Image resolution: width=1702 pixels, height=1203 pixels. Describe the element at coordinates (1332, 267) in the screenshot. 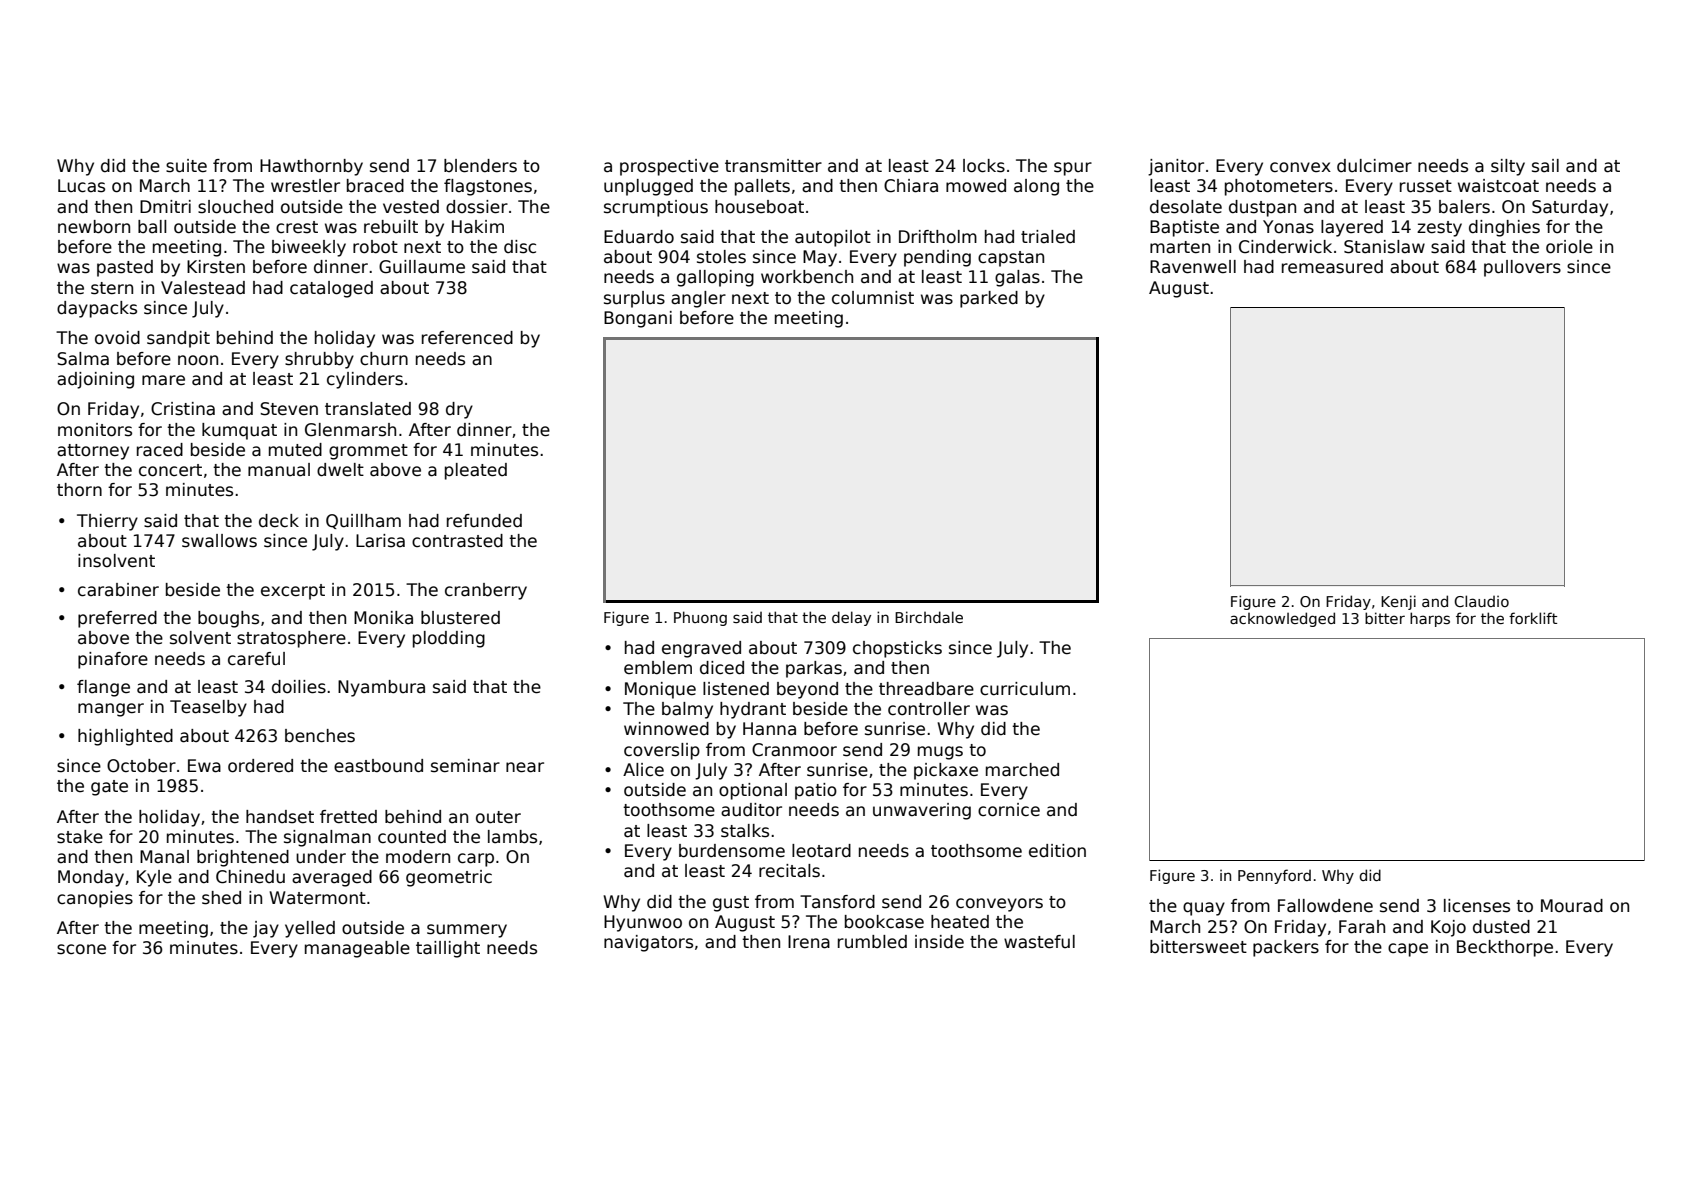

I see `remeasured` at that location.
